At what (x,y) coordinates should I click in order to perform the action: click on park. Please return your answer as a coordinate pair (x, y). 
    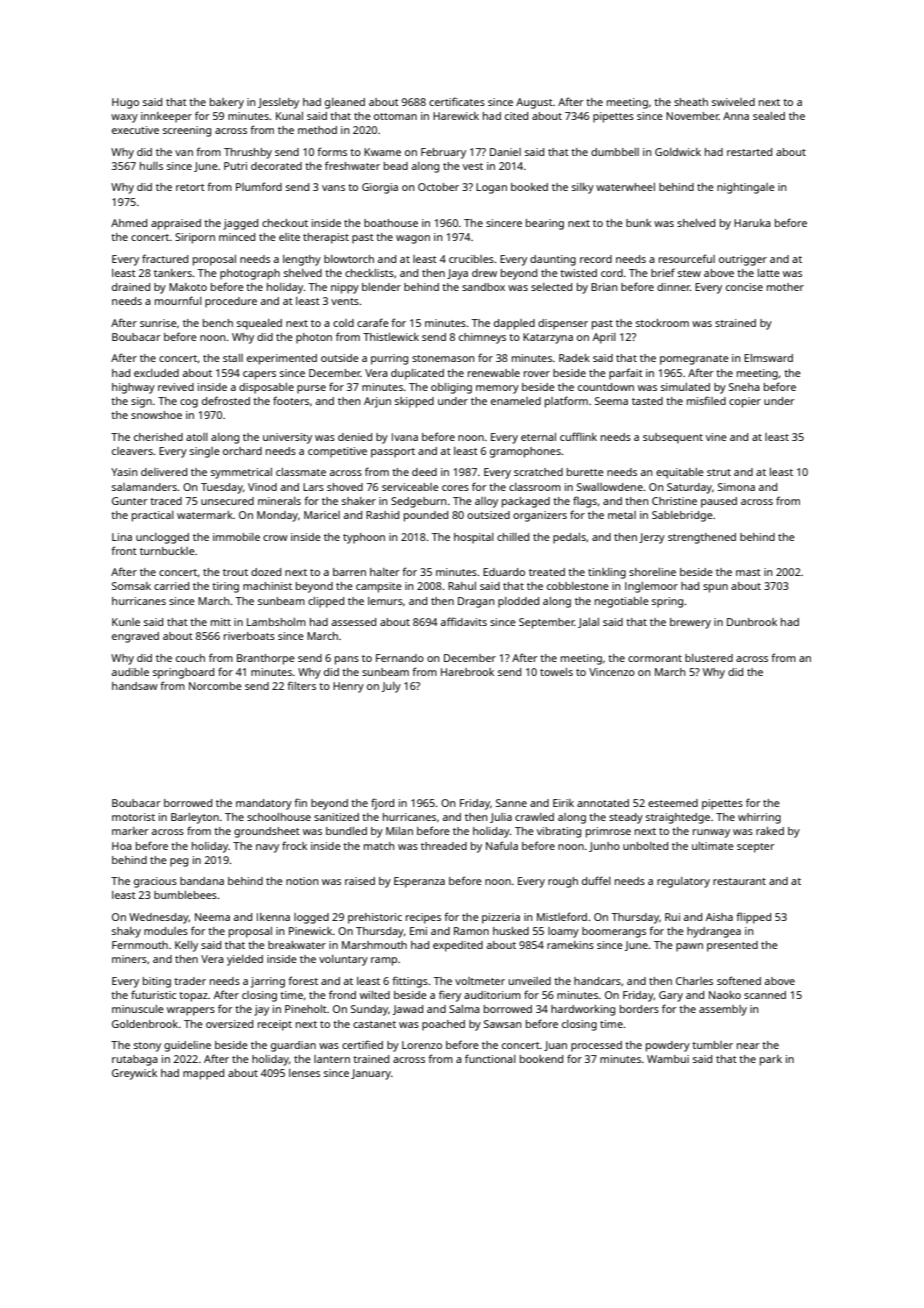
    Looking at the image, I should click on (771, 1060).
